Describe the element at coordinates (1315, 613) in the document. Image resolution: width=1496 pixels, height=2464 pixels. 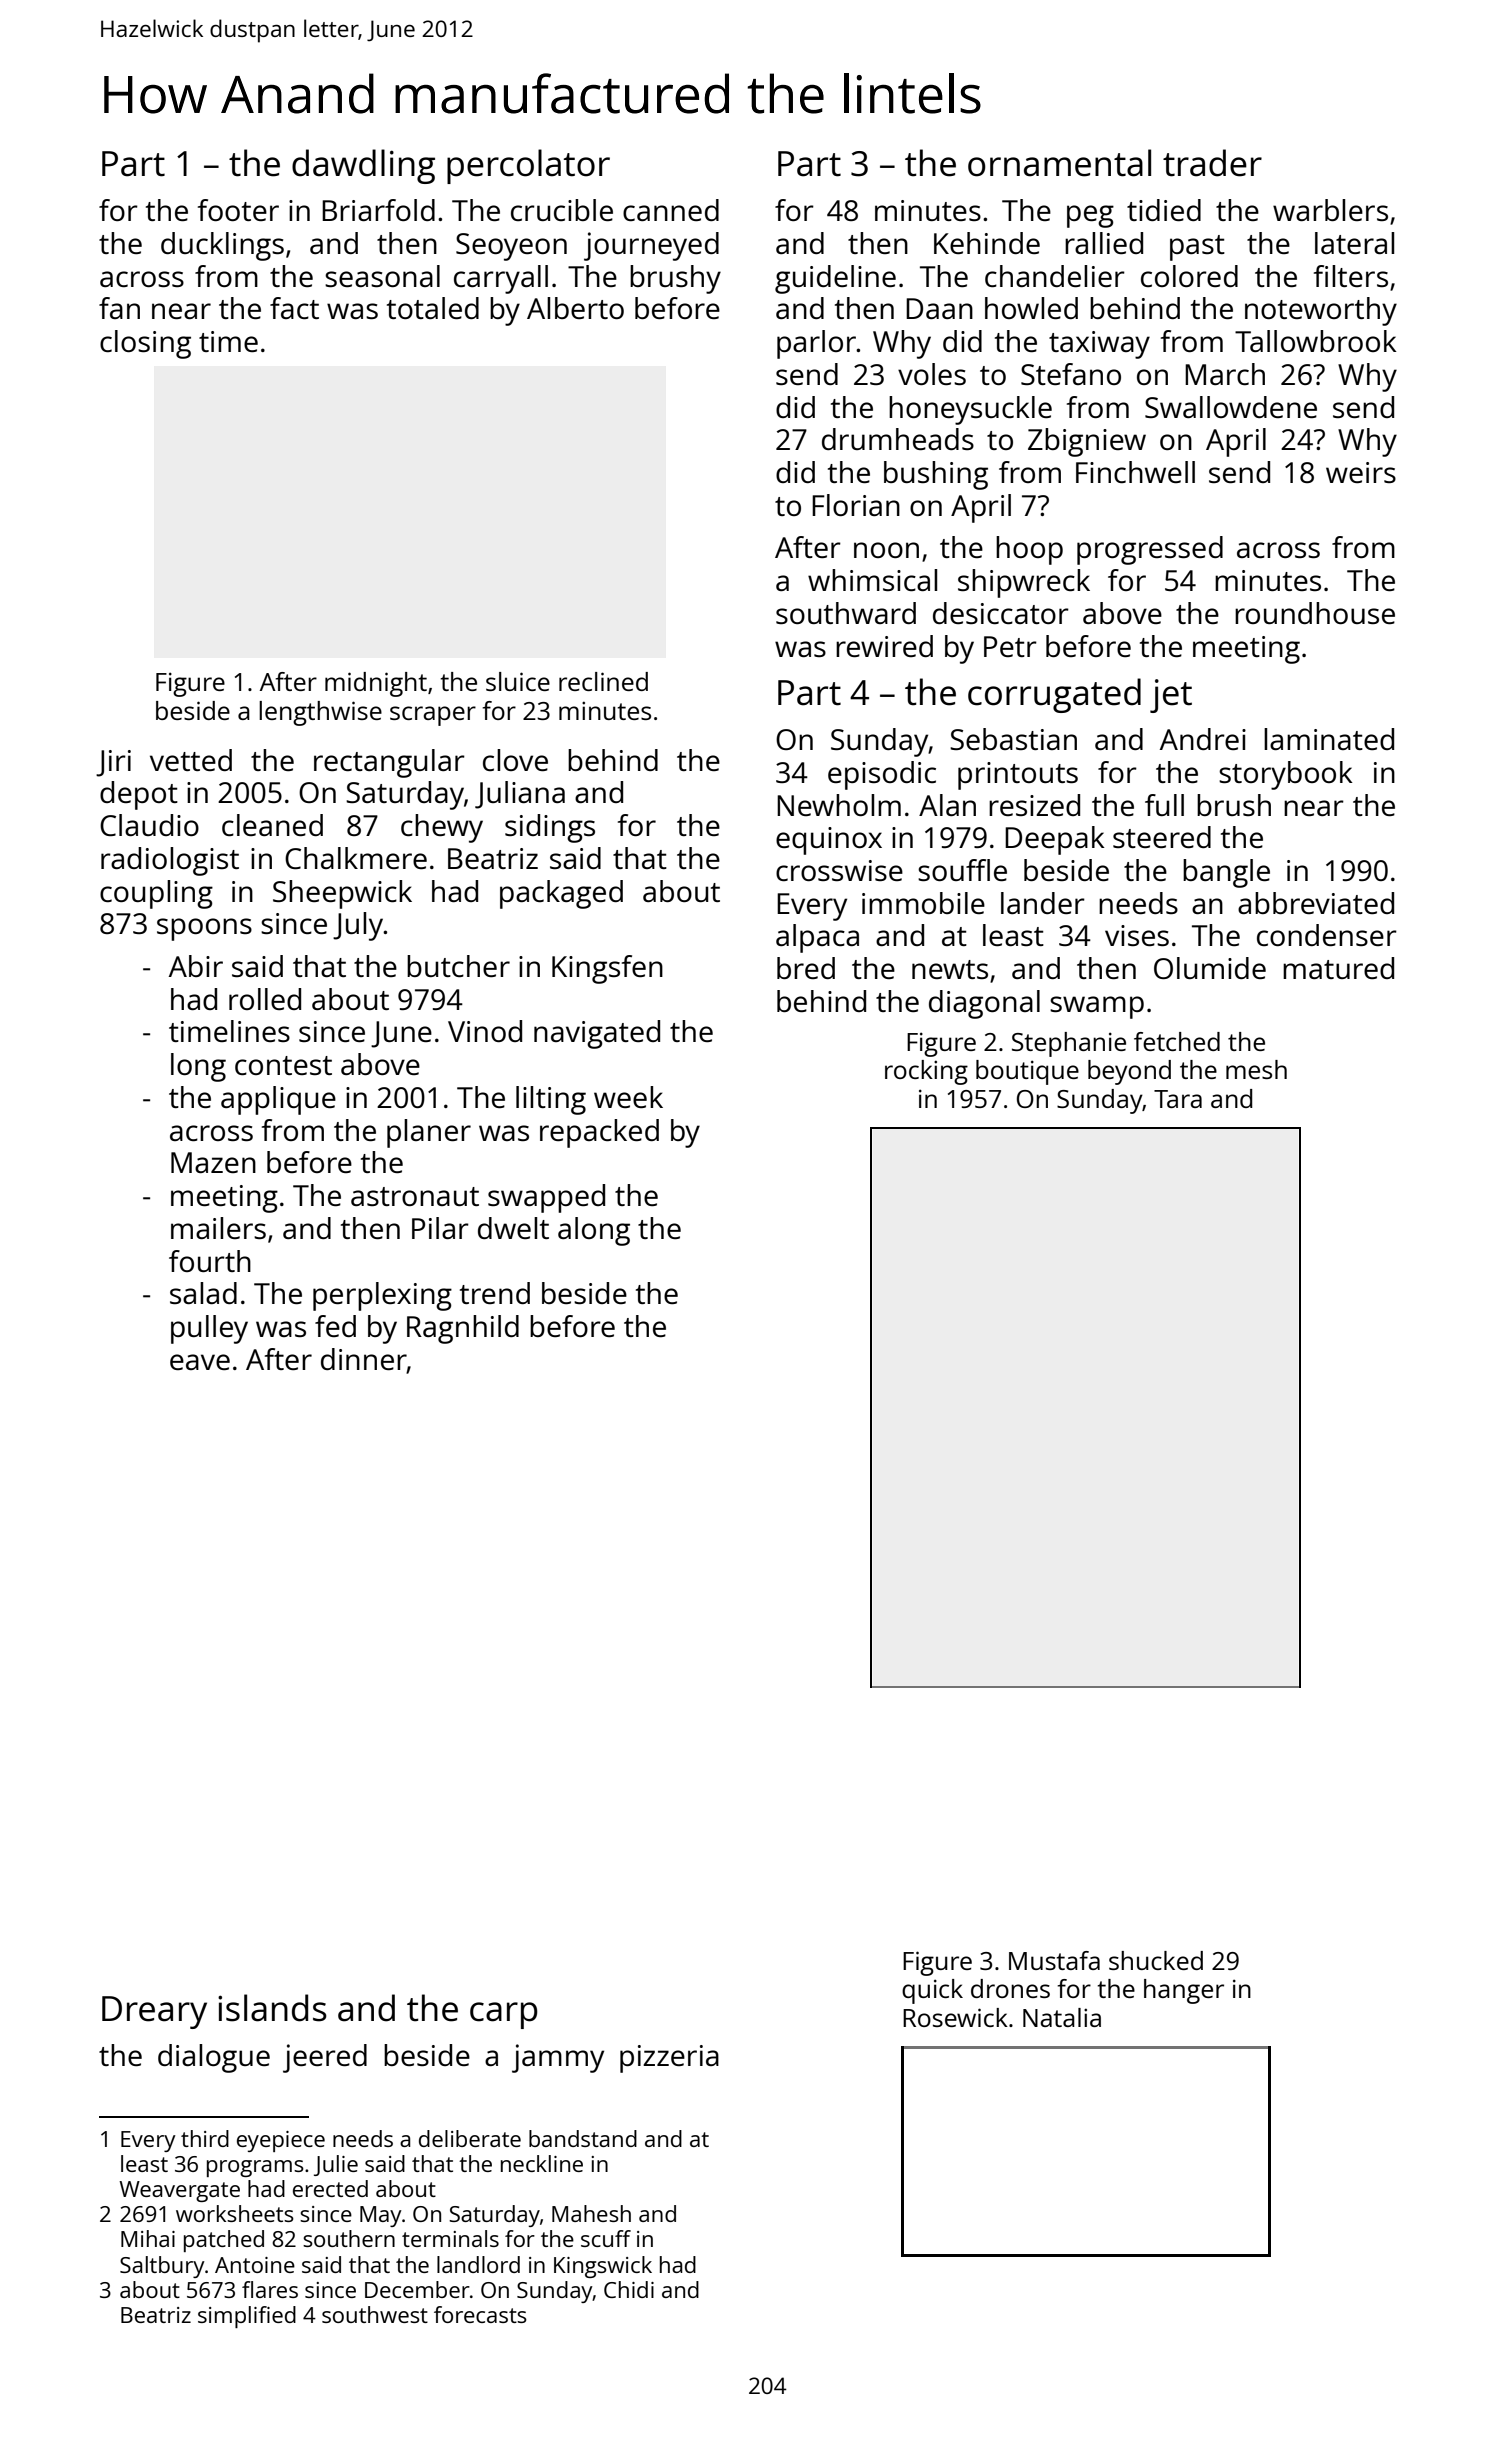
I see `roundhouse` at that location.
